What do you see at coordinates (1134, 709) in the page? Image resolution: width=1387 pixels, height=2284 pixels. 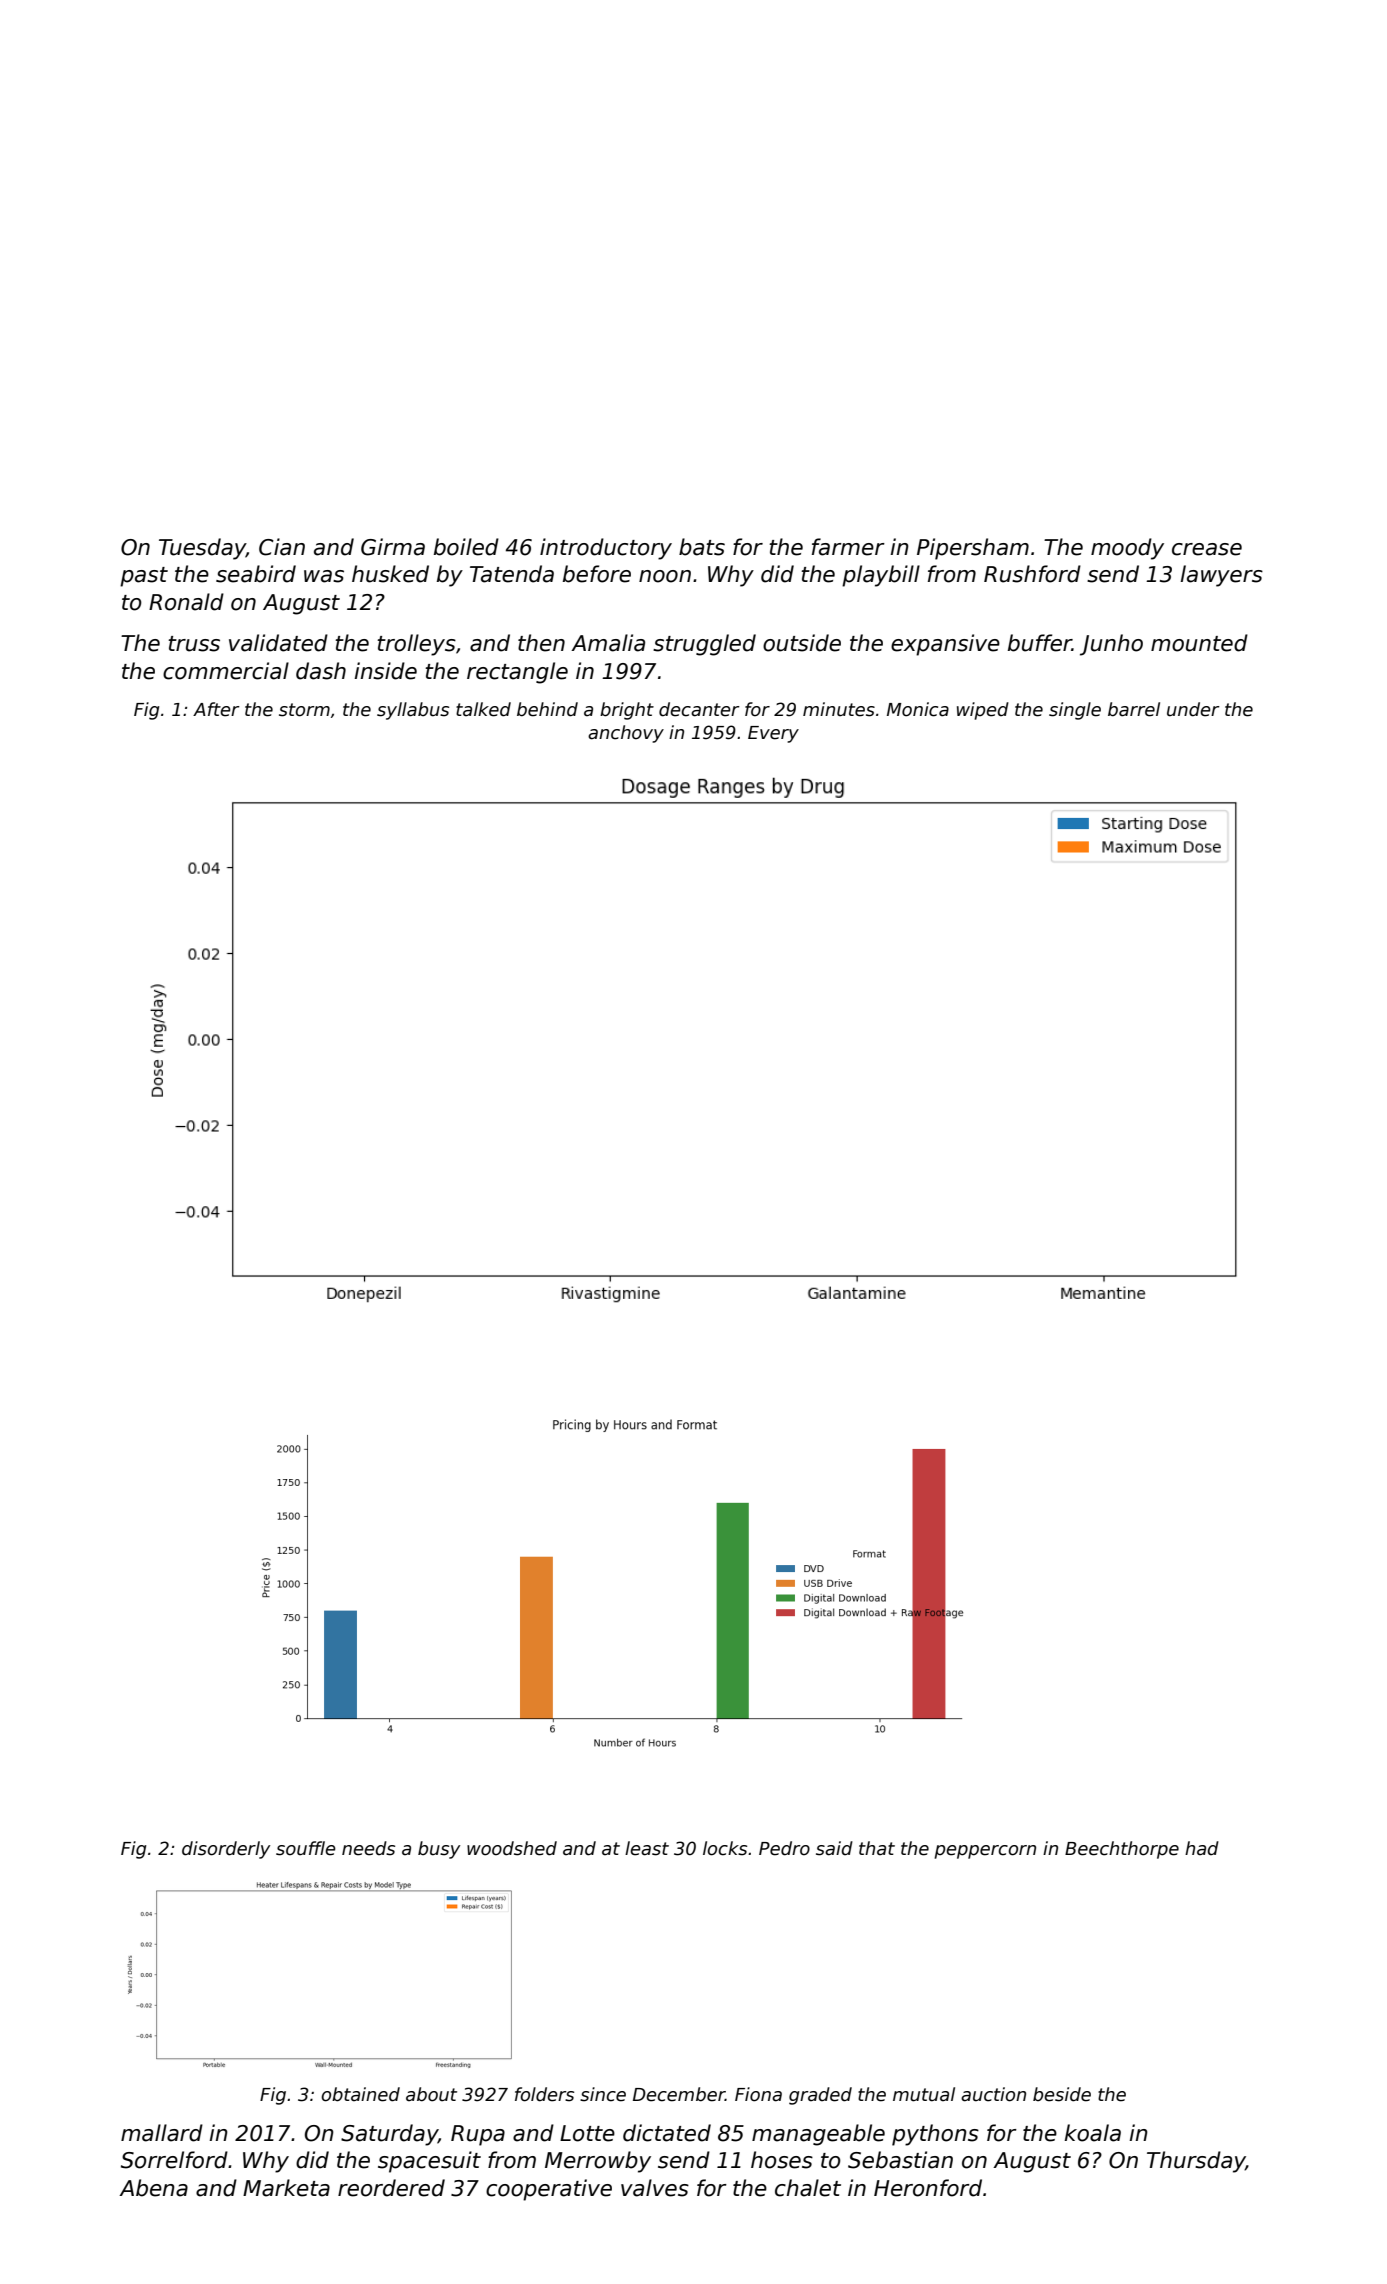 I see `barrel` at bounding box center [1134, 709].
